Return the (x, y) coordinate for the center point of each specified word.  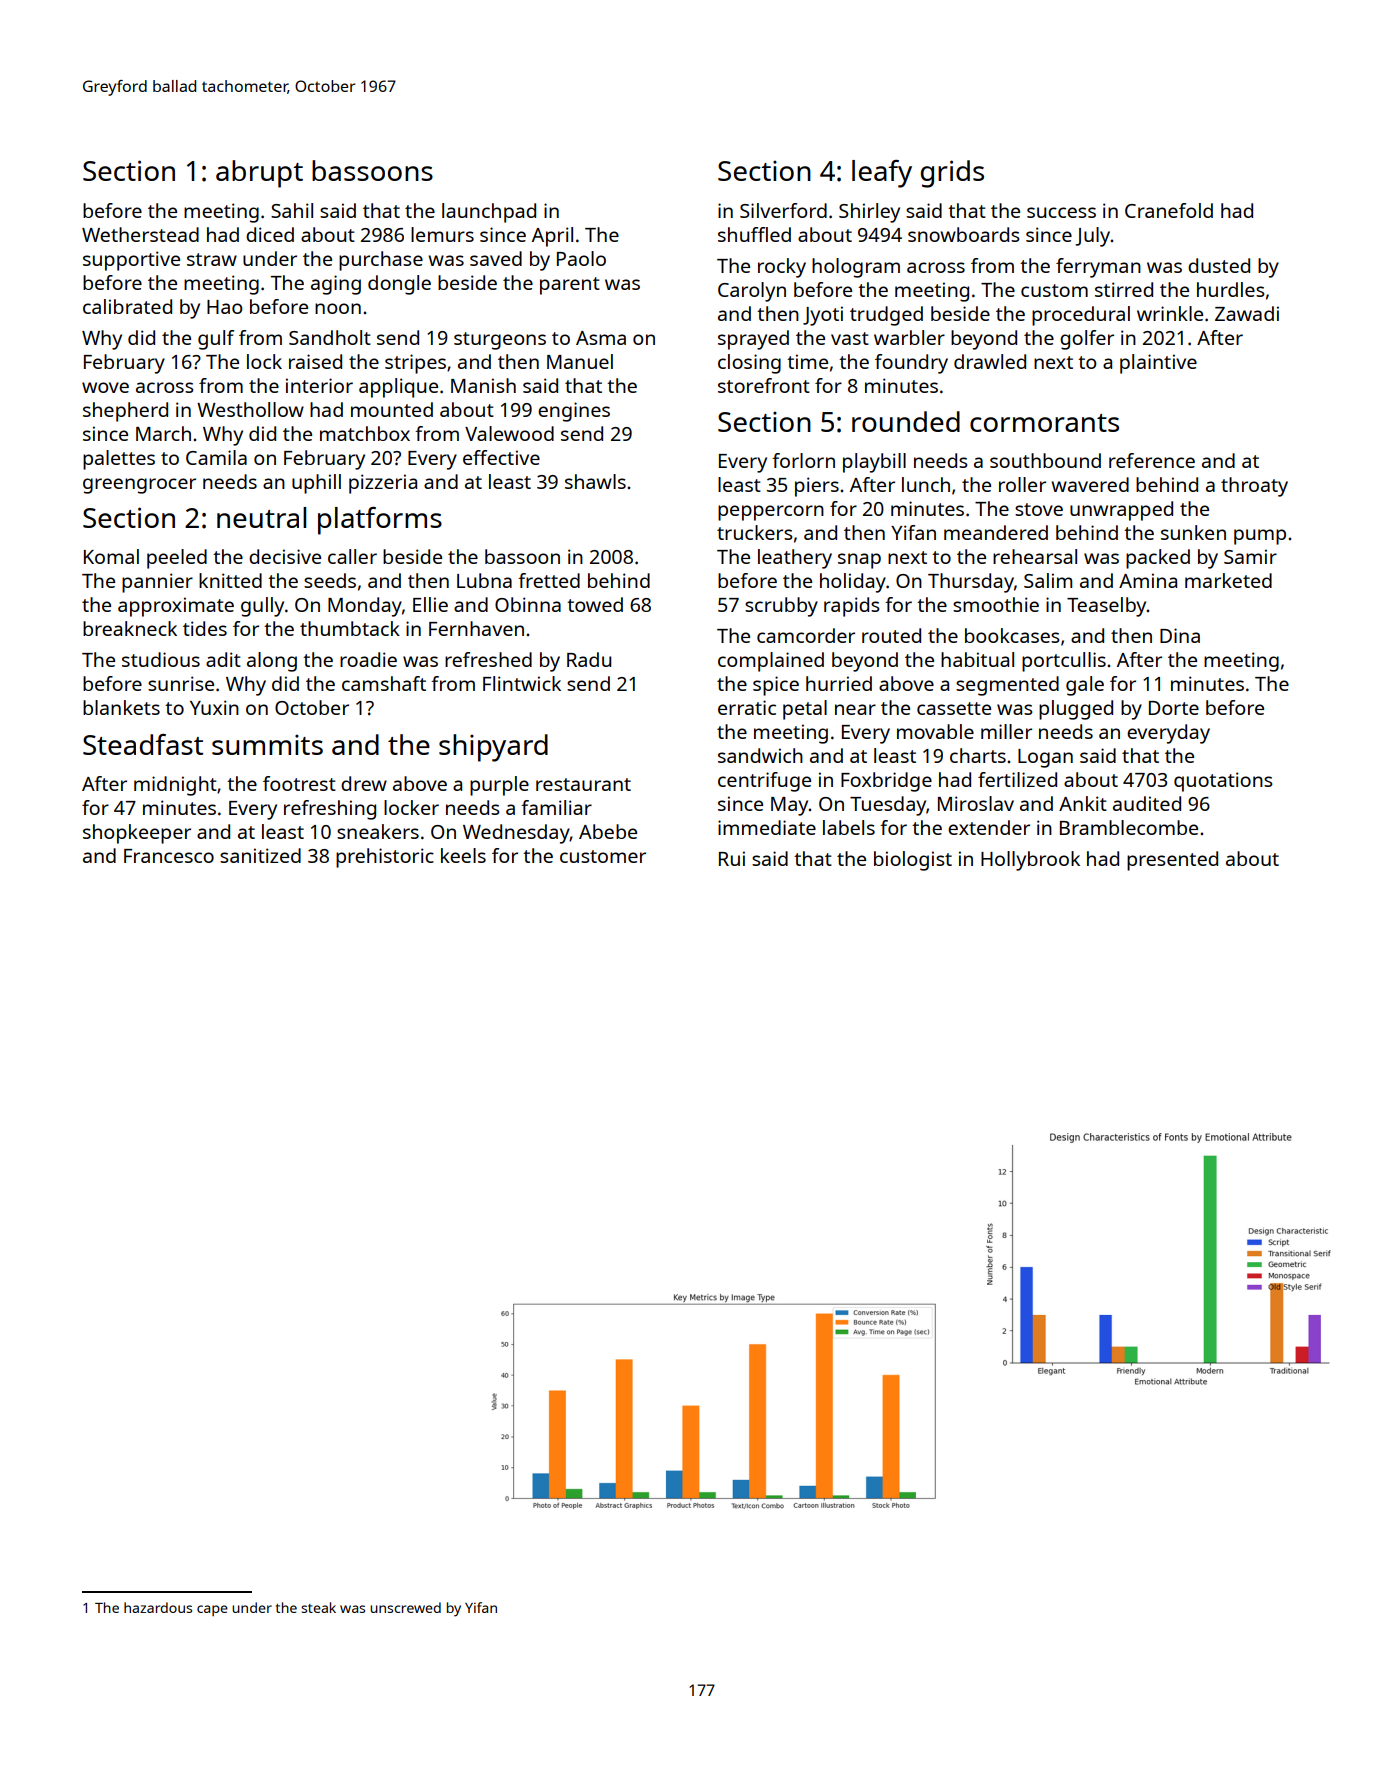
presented (1172, 861)
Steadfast (143, 744)
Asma (601, 338)
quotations (1223, 782)
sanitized (260, 855)
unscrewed (405, 1607)
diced (270, 234)
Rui (732, 858)
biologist (913, 861)
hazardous (158, 1607)
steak (318, 1607)
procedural (1081, 316)
